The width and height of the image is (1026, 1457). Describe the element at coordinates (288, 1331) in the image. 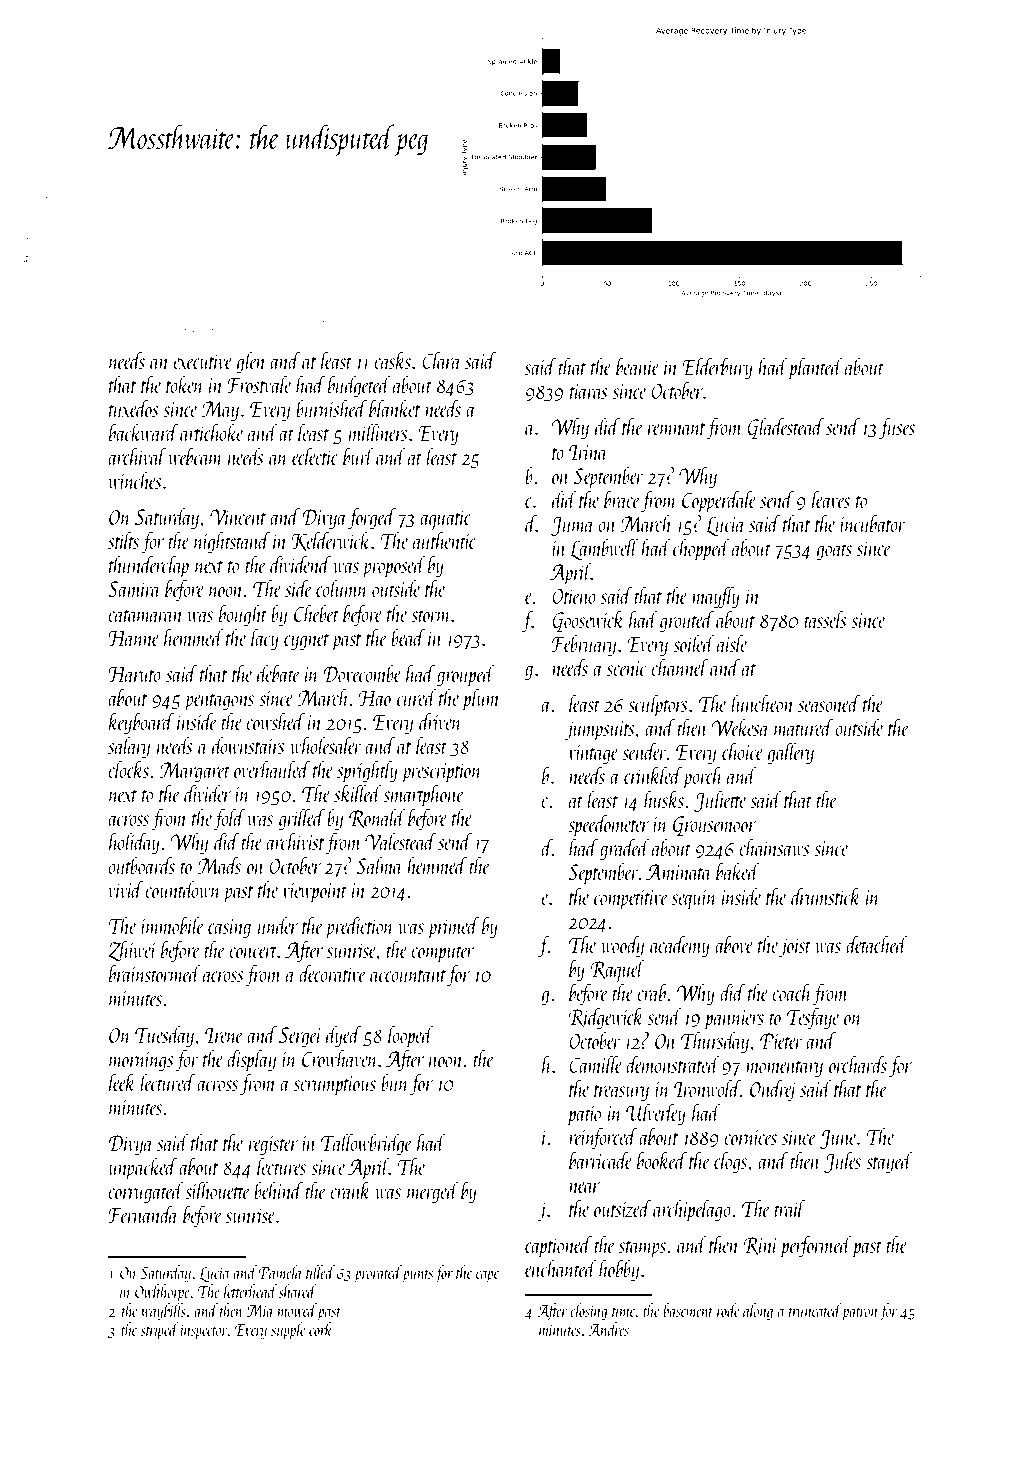

I see `supple` at that location.
